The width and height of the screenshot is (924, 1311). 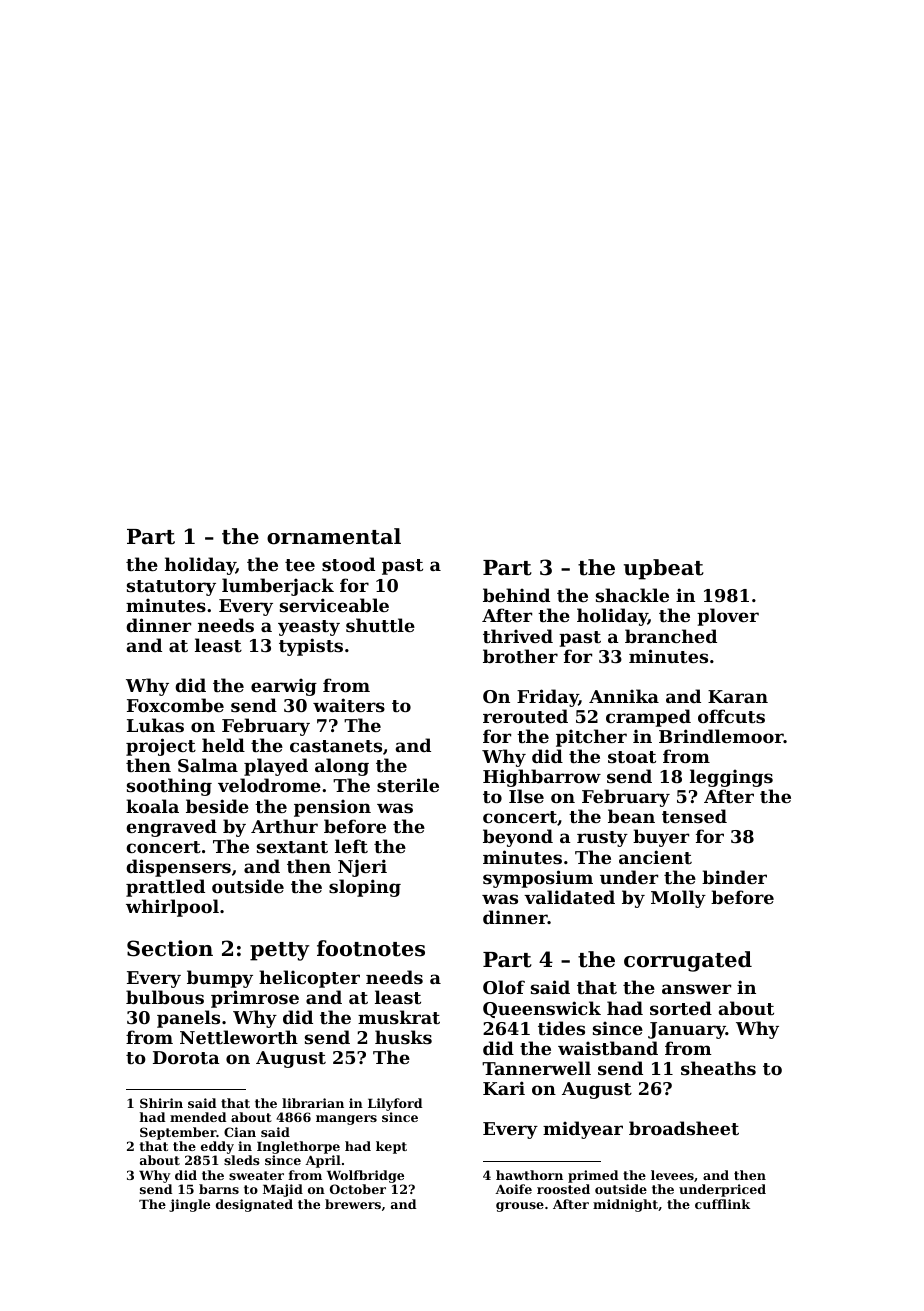 What do you see at coordinates (520, 656) in the screenshot?
I see `brother` at bounding box center [520, 656].
